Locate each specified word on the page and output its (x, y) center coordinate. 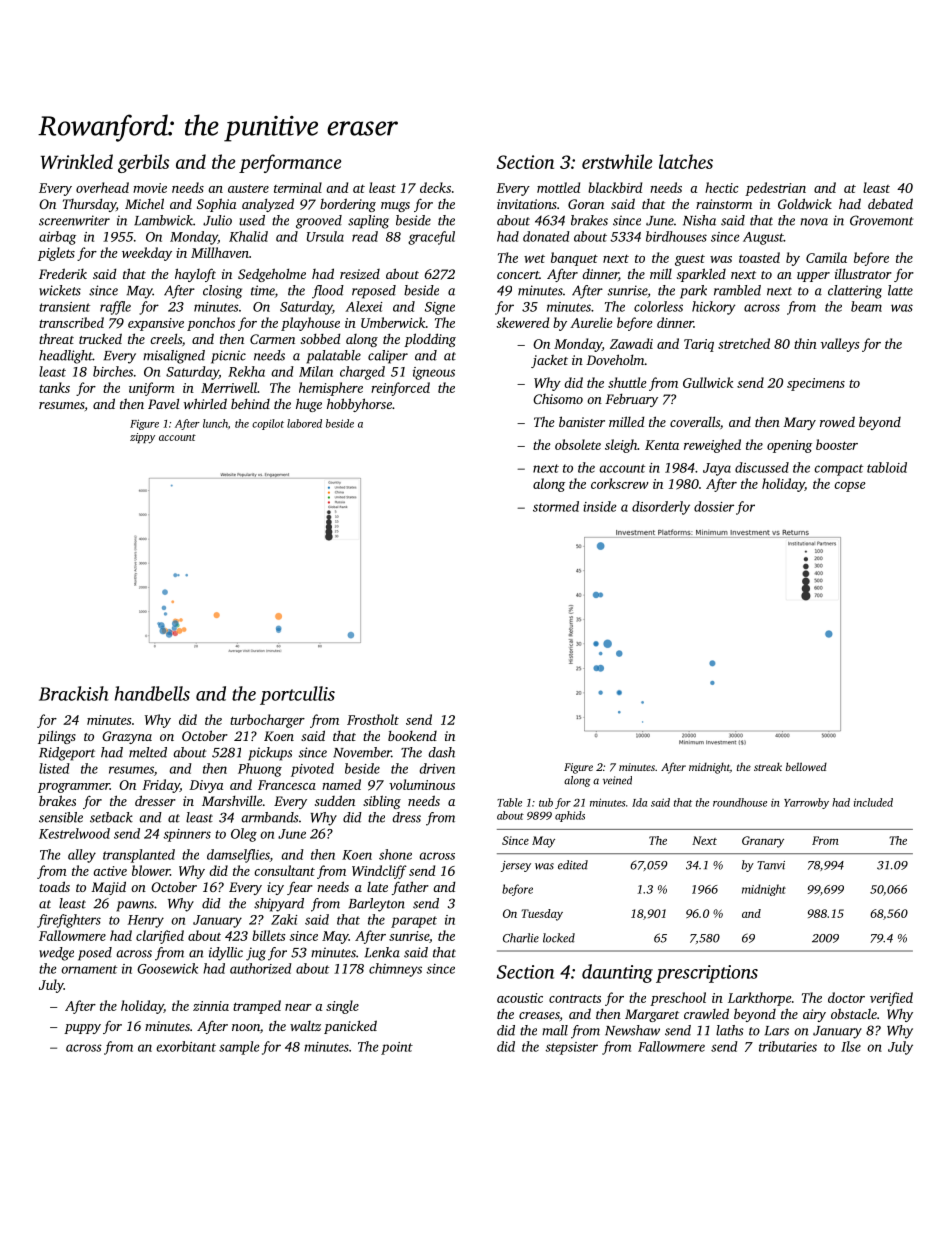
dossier (714, 506)
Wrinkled (77, 161)
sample (239, 1048)
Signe (440, 308)
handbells (152, 693)
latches (686, 161)
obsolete (578, 444)
